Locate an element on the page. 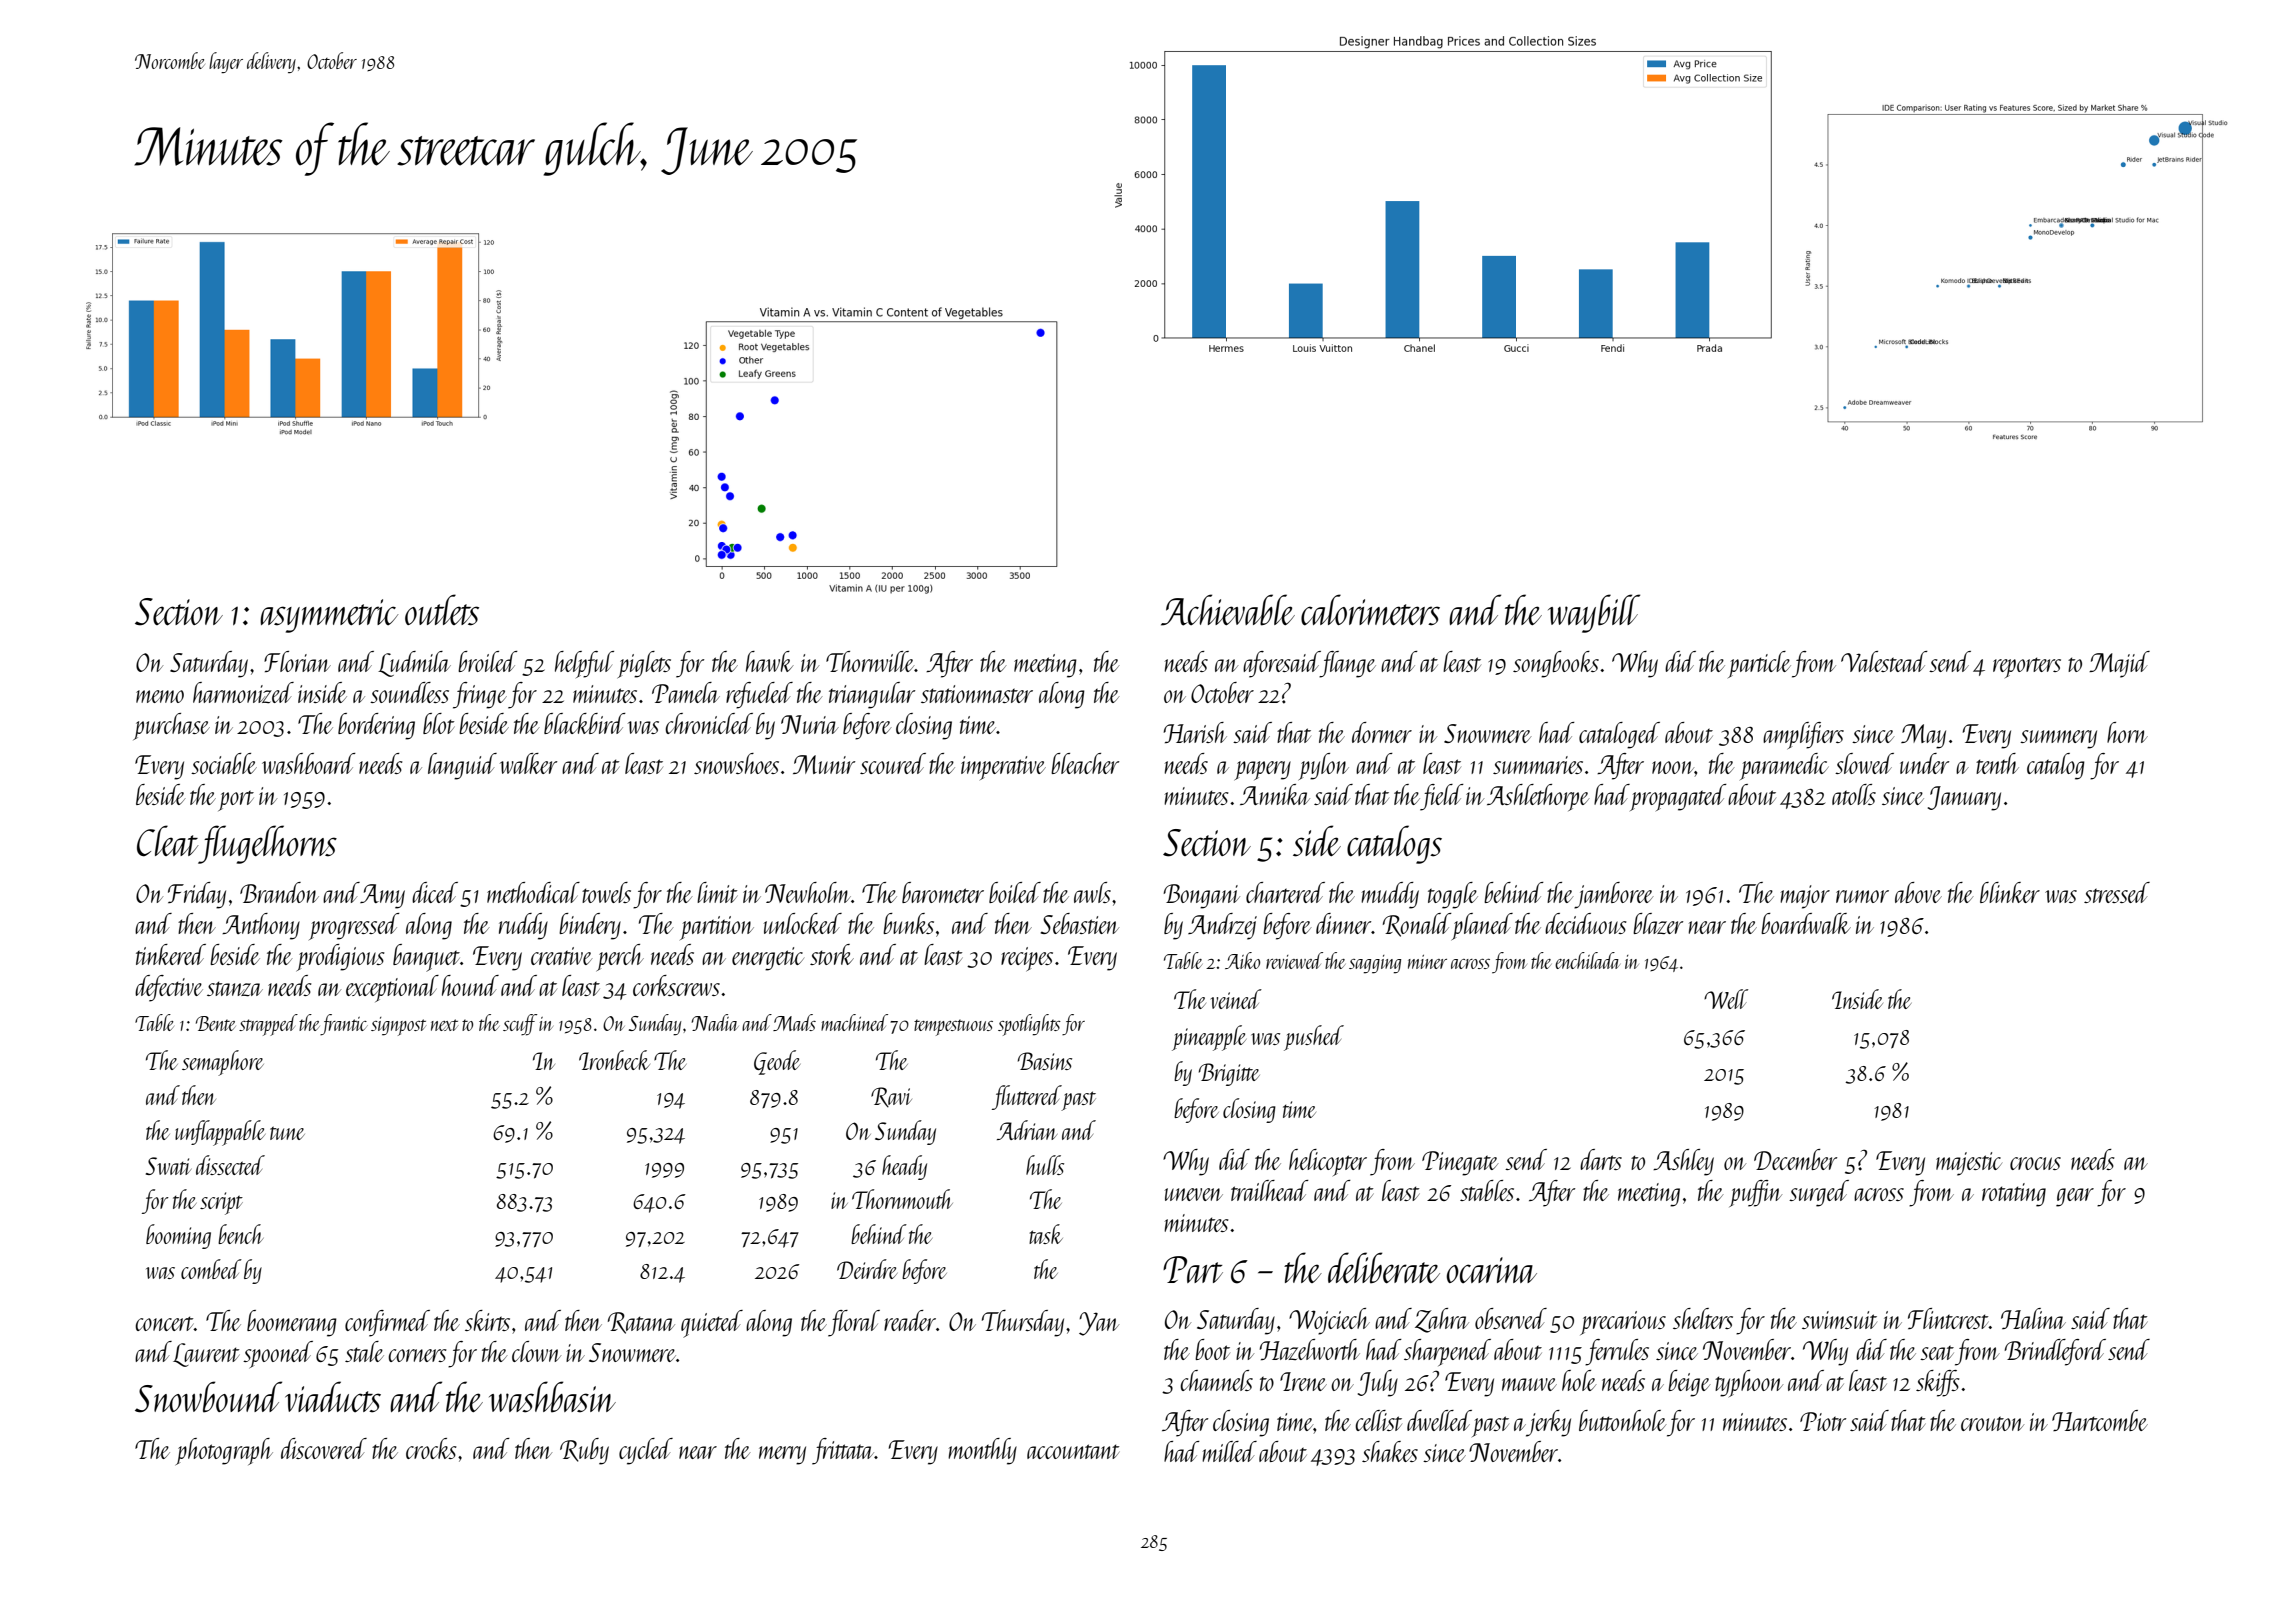 The image size is (2282, 1614). uneven is located at coordinates (1194, 1194).
